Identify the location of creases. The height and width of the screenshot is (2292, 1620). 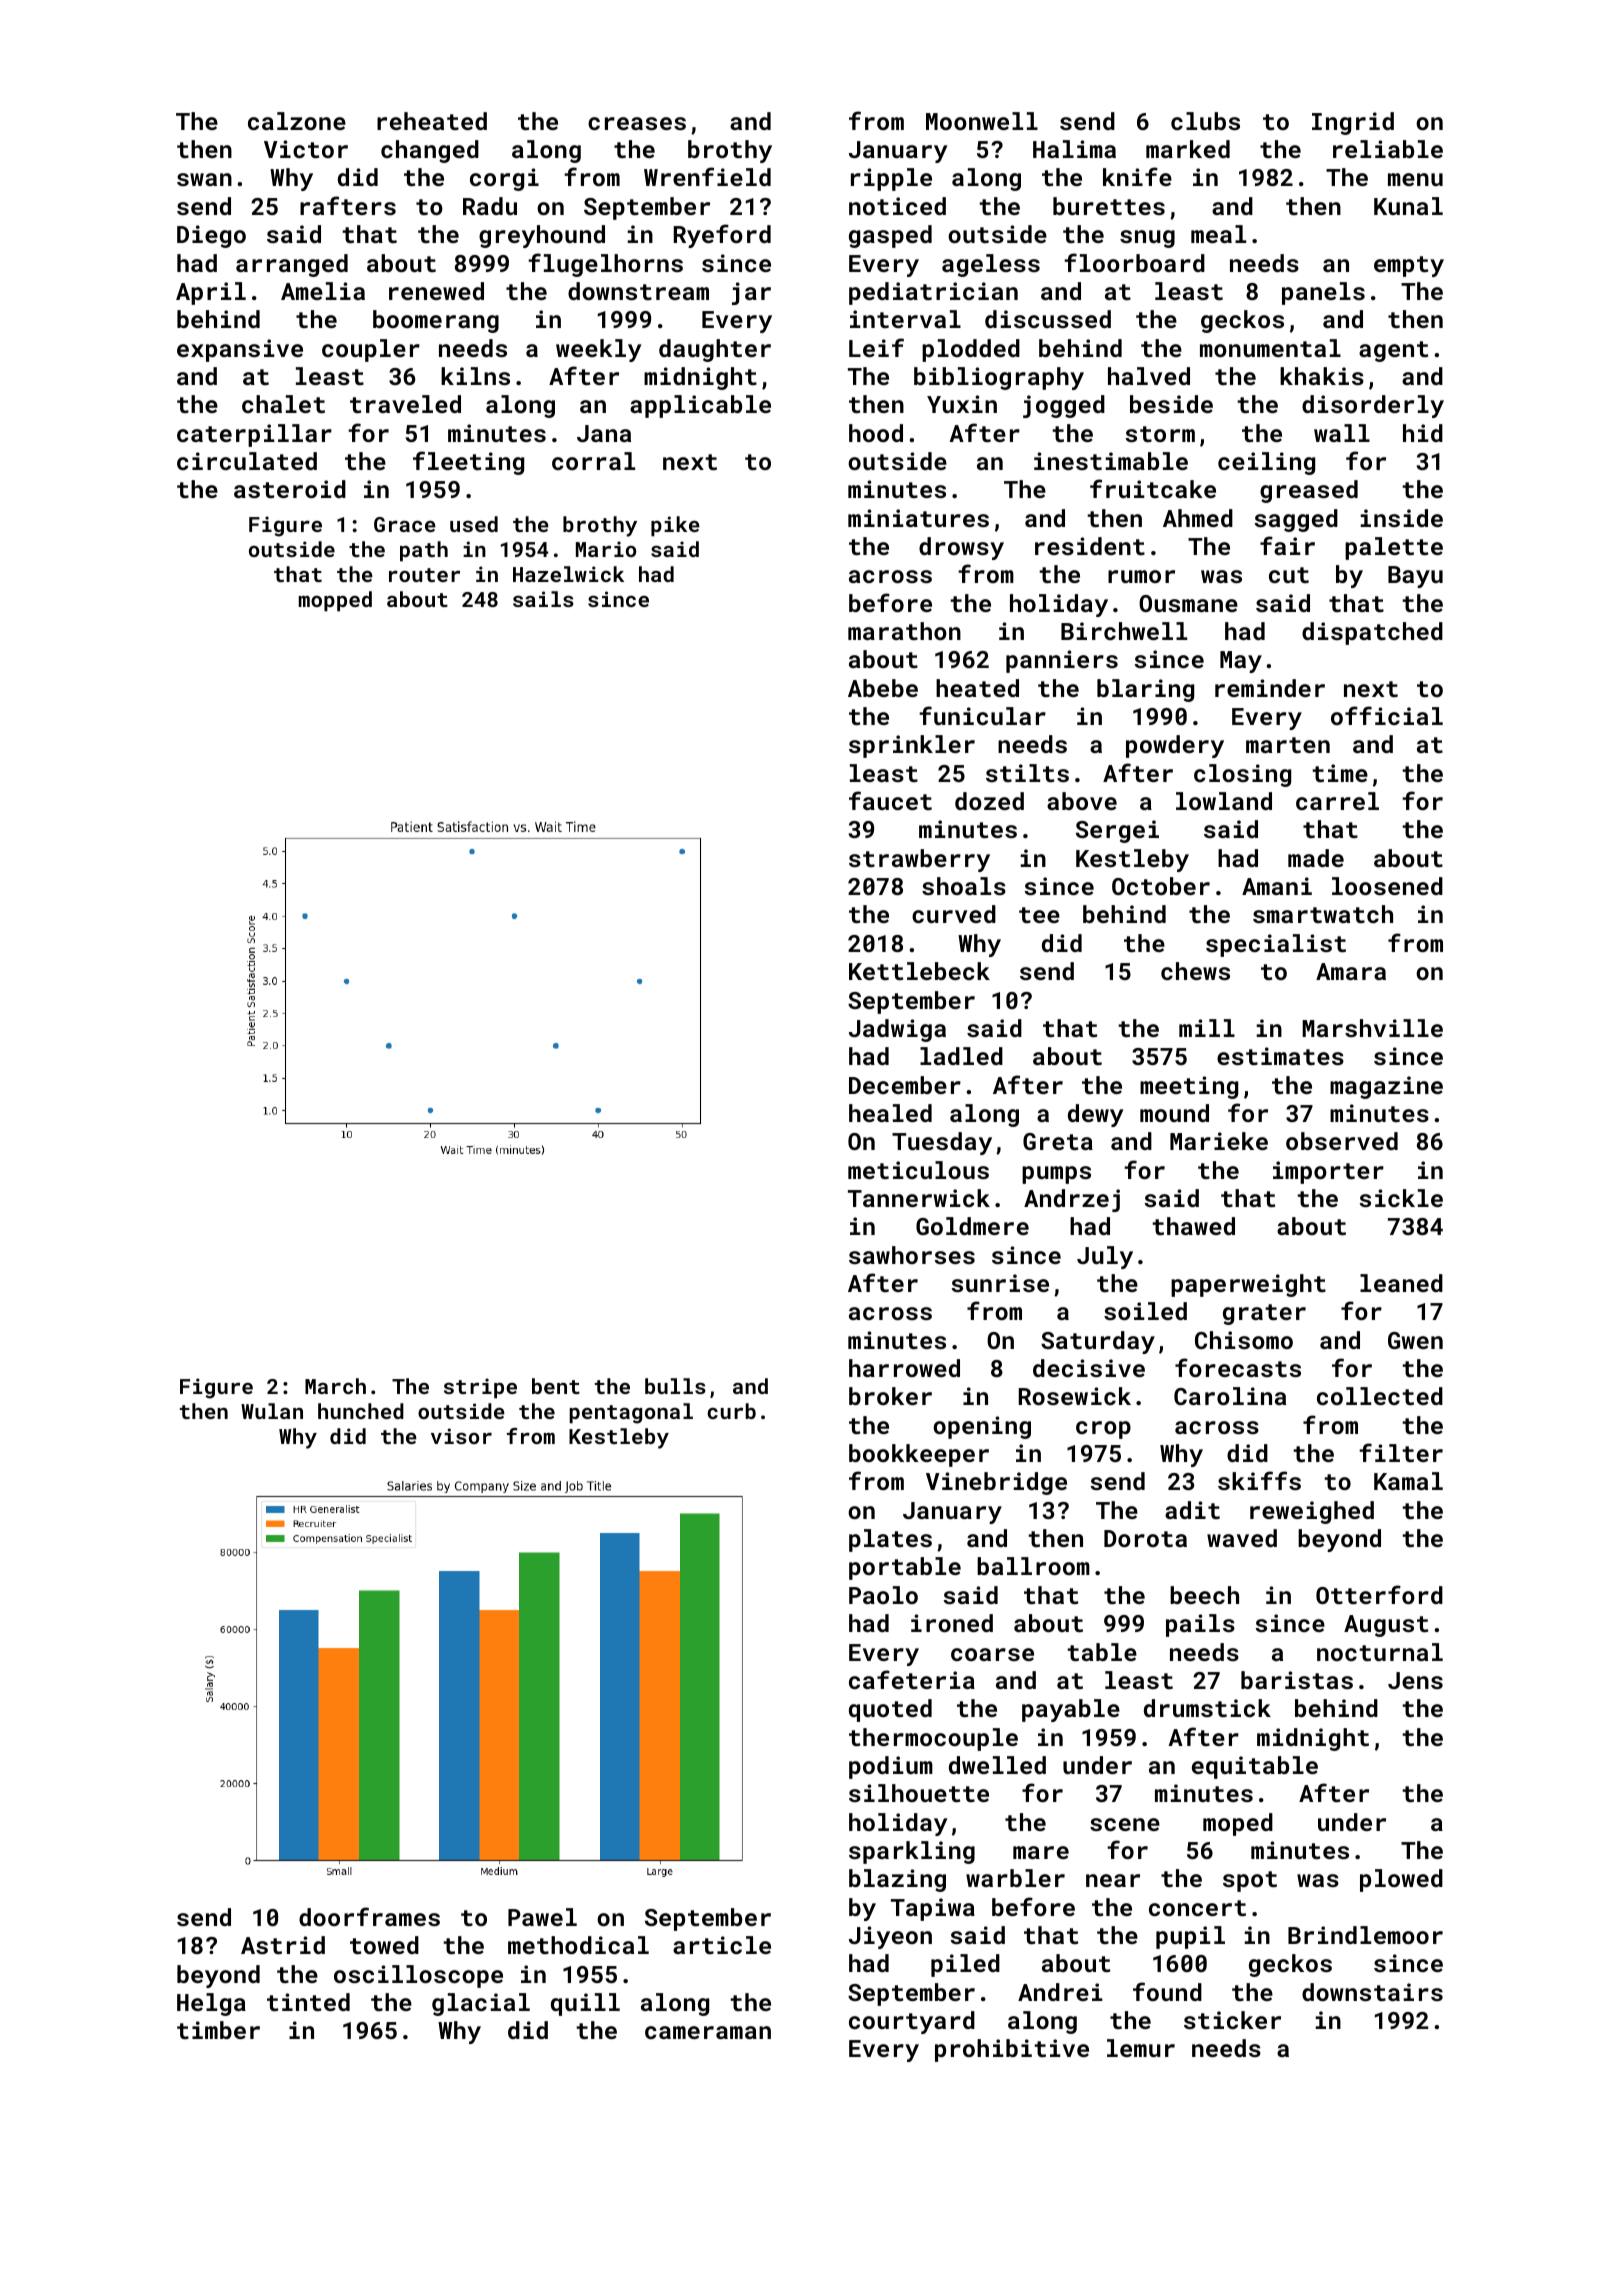
(637, 123).
